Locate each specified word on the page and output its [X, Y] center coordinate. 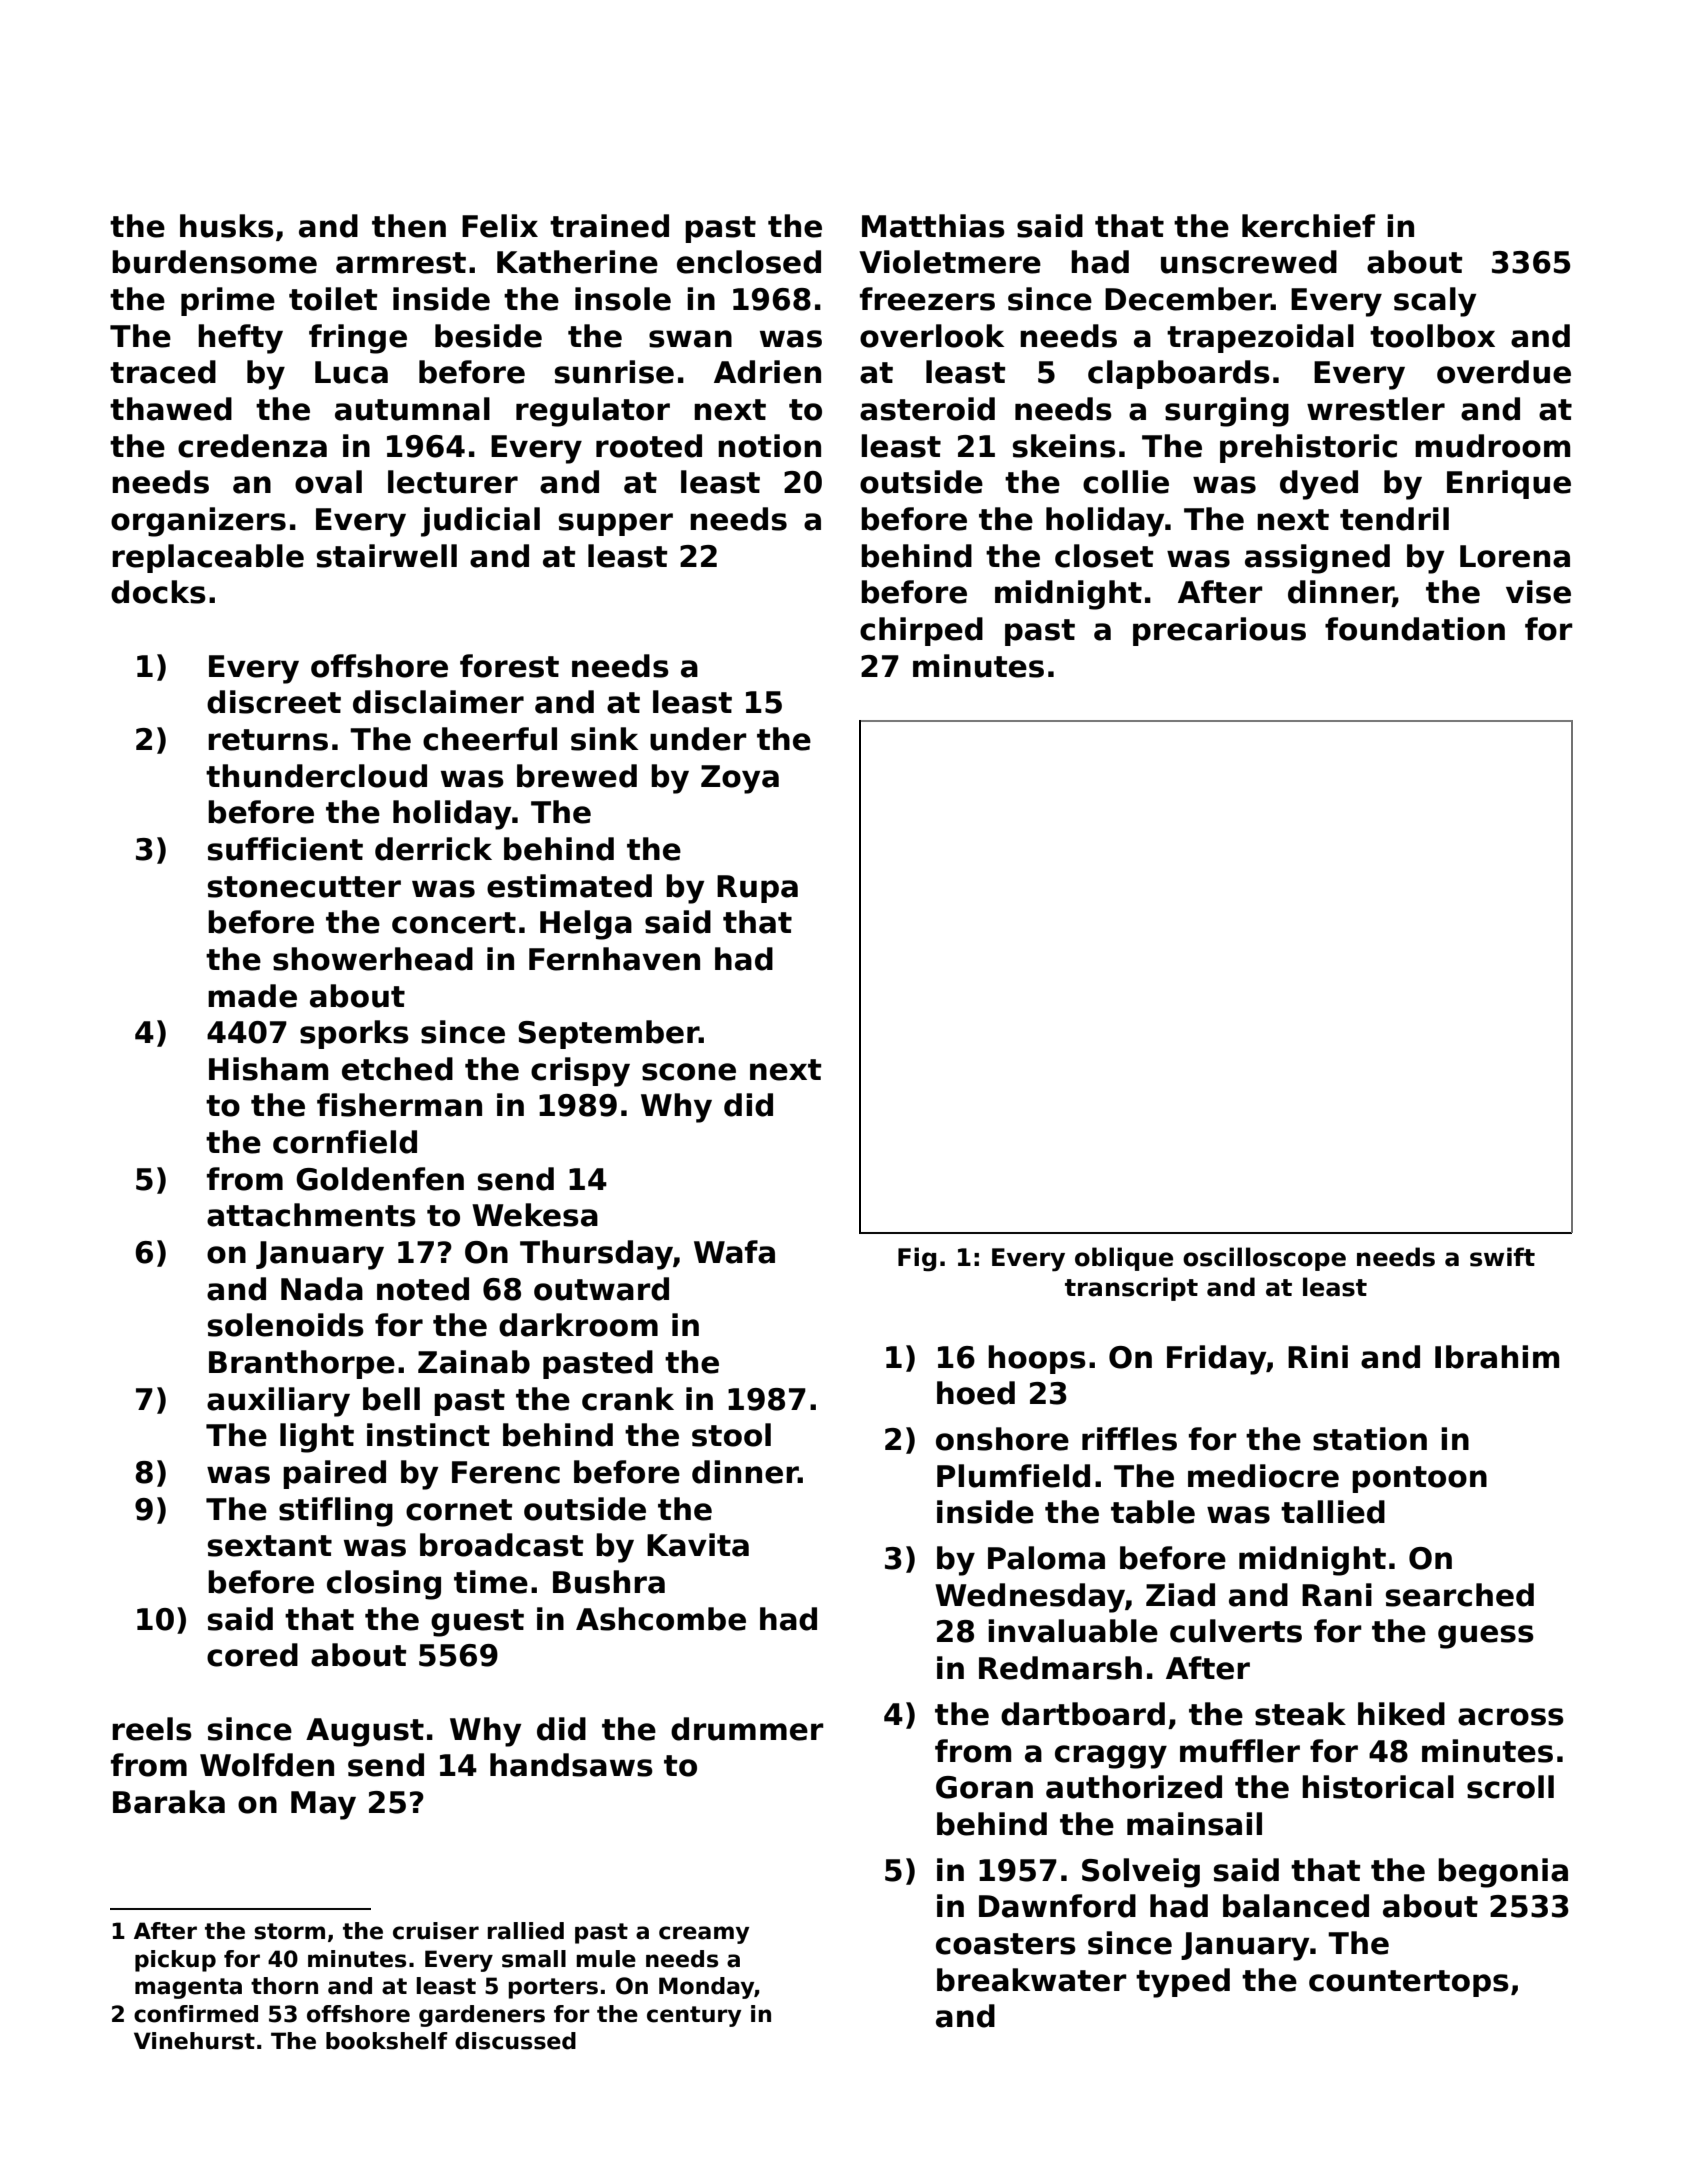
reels [152, 1729]
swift [1502, 1257]
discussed [515, 2041]
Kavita [698, 1545]
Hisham [268, 1069]
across [1511, 1717]
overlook [932, 336]
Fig [917, 1259]
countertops [1409, 1983]
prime [228, 301]
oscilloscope [1264, 1259]
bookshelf [387, 2041]
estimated [569, 886]
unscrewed [1249, 262]
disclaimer [438, 702]
